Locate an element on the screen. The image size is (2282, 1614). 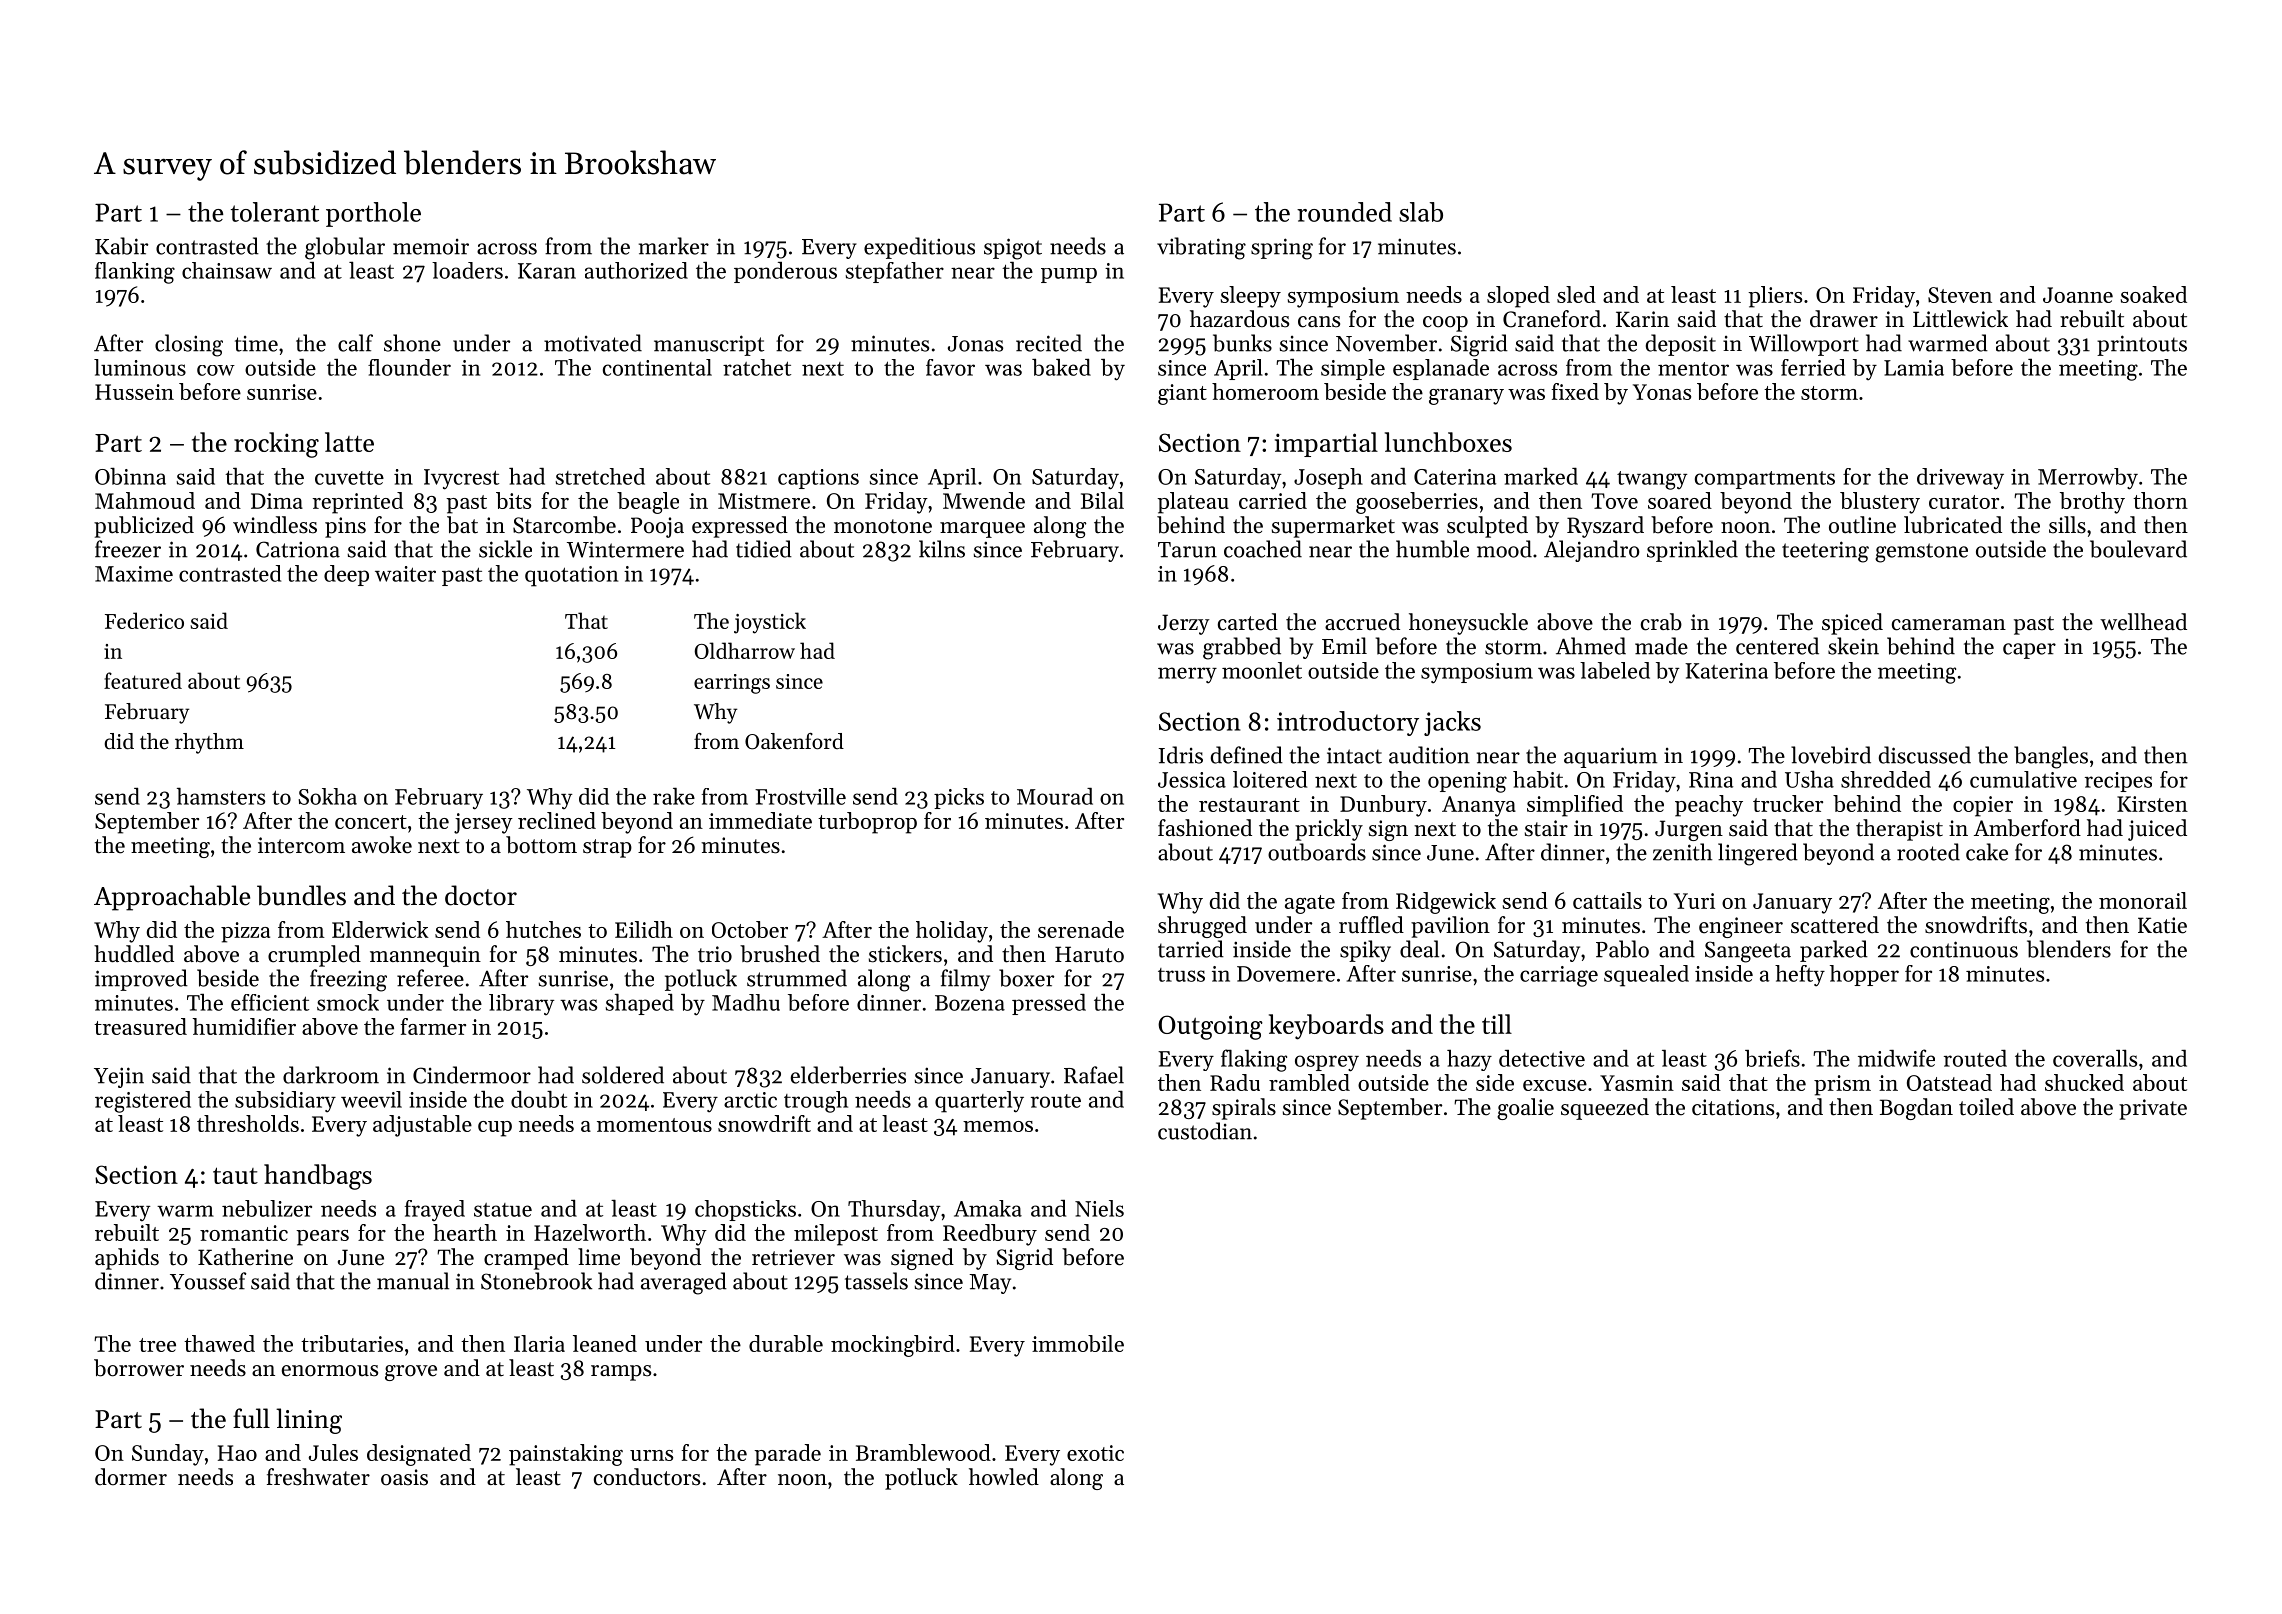
soaked is located at coordinates (2154, 294).
